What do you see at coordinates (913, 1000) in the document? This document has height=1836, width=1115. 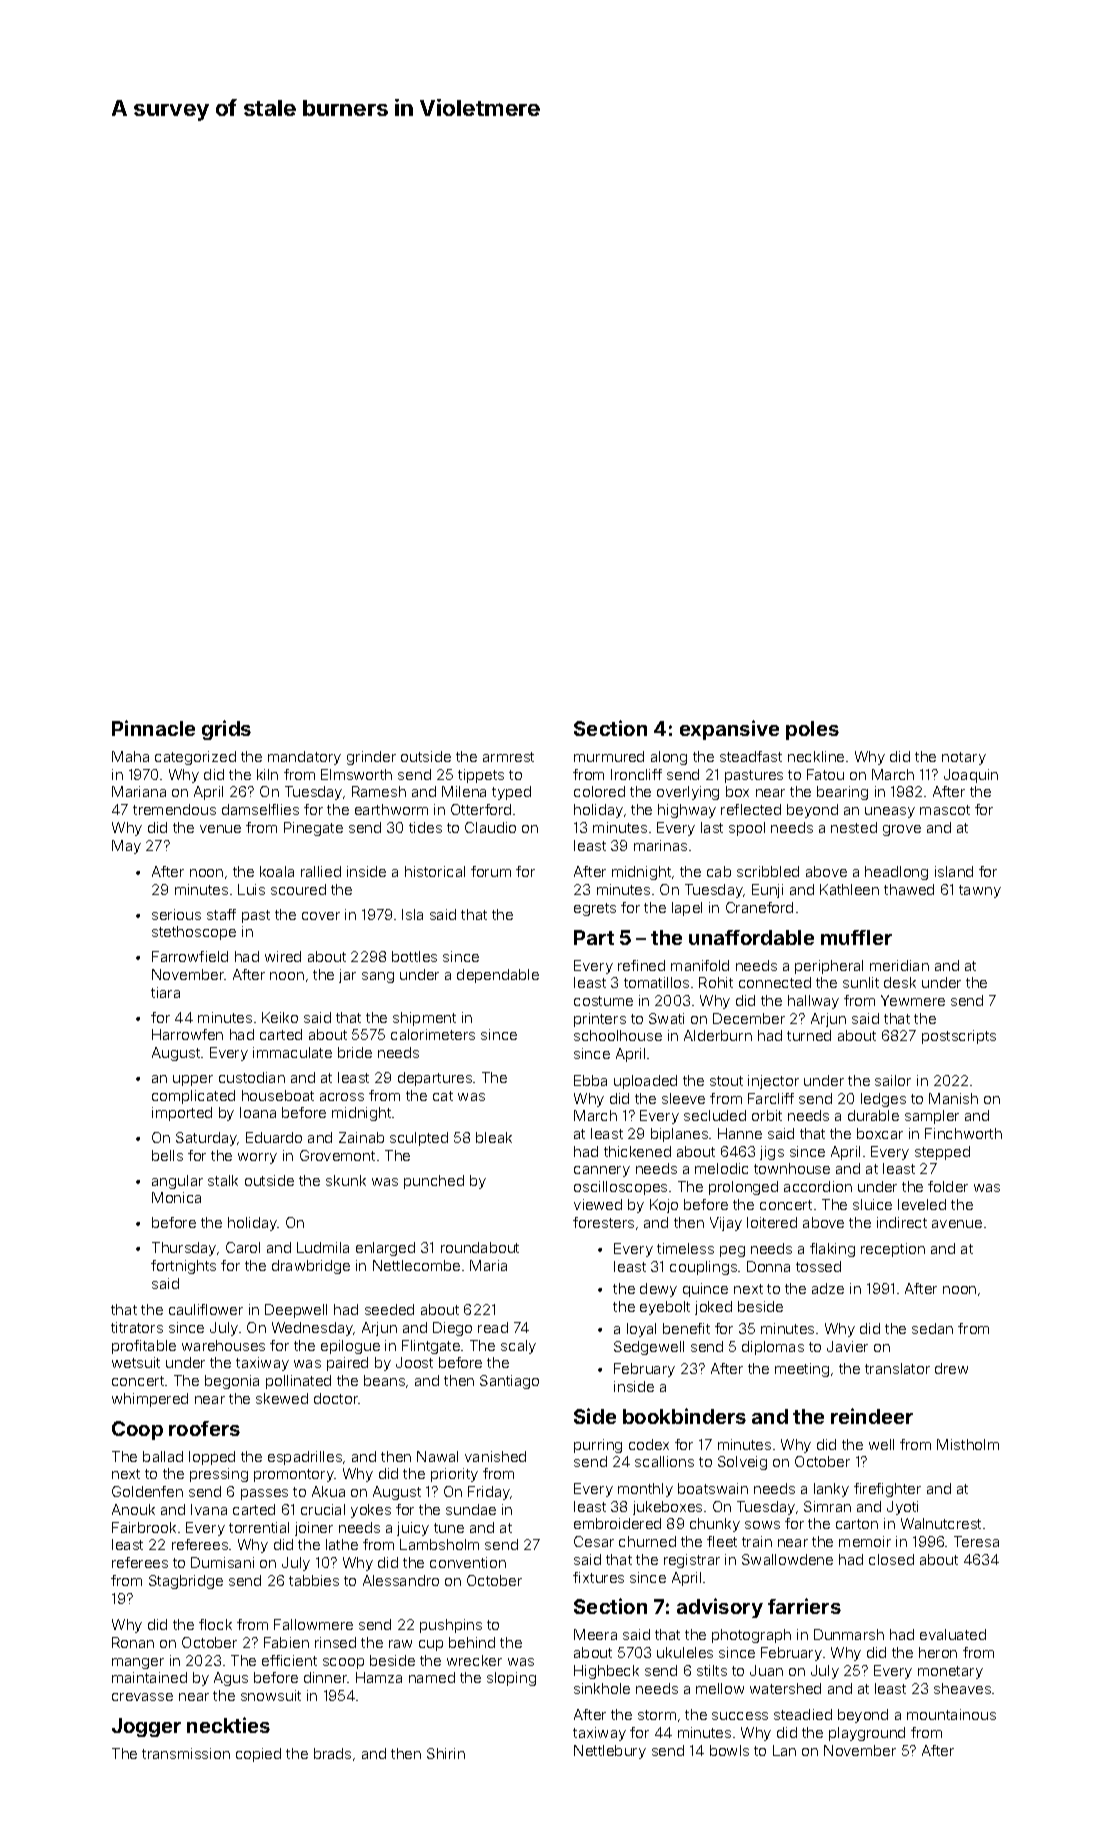 I see `Yewmere` at bounding box center [913, 1000].
